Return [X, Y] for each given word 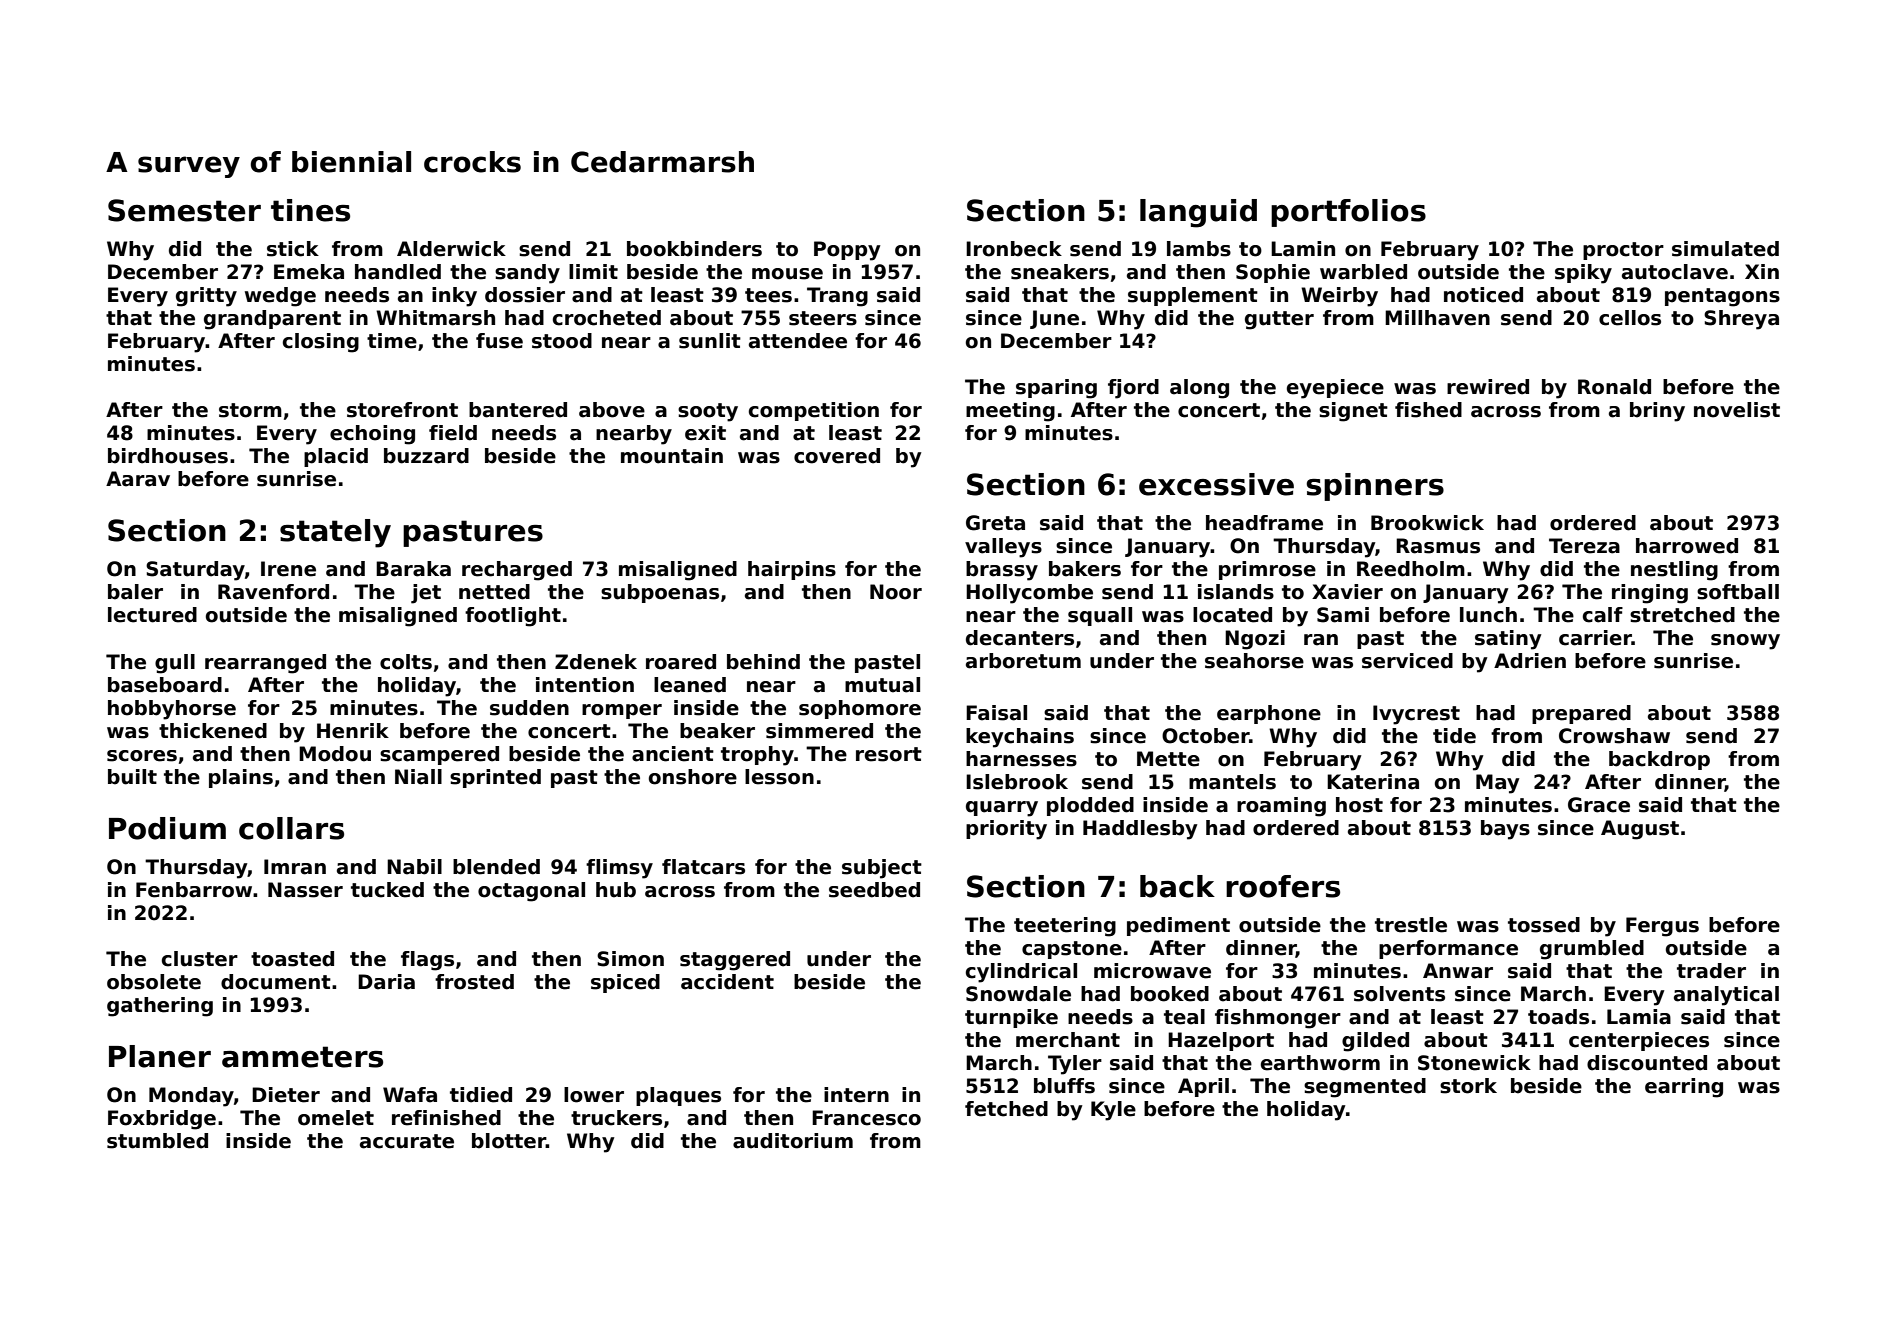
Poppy [847, 251]
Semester [184, 210]
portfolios [1348, 213]
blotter [509, 1141]
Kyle [1113, 1111]
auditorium [793, 1141]
